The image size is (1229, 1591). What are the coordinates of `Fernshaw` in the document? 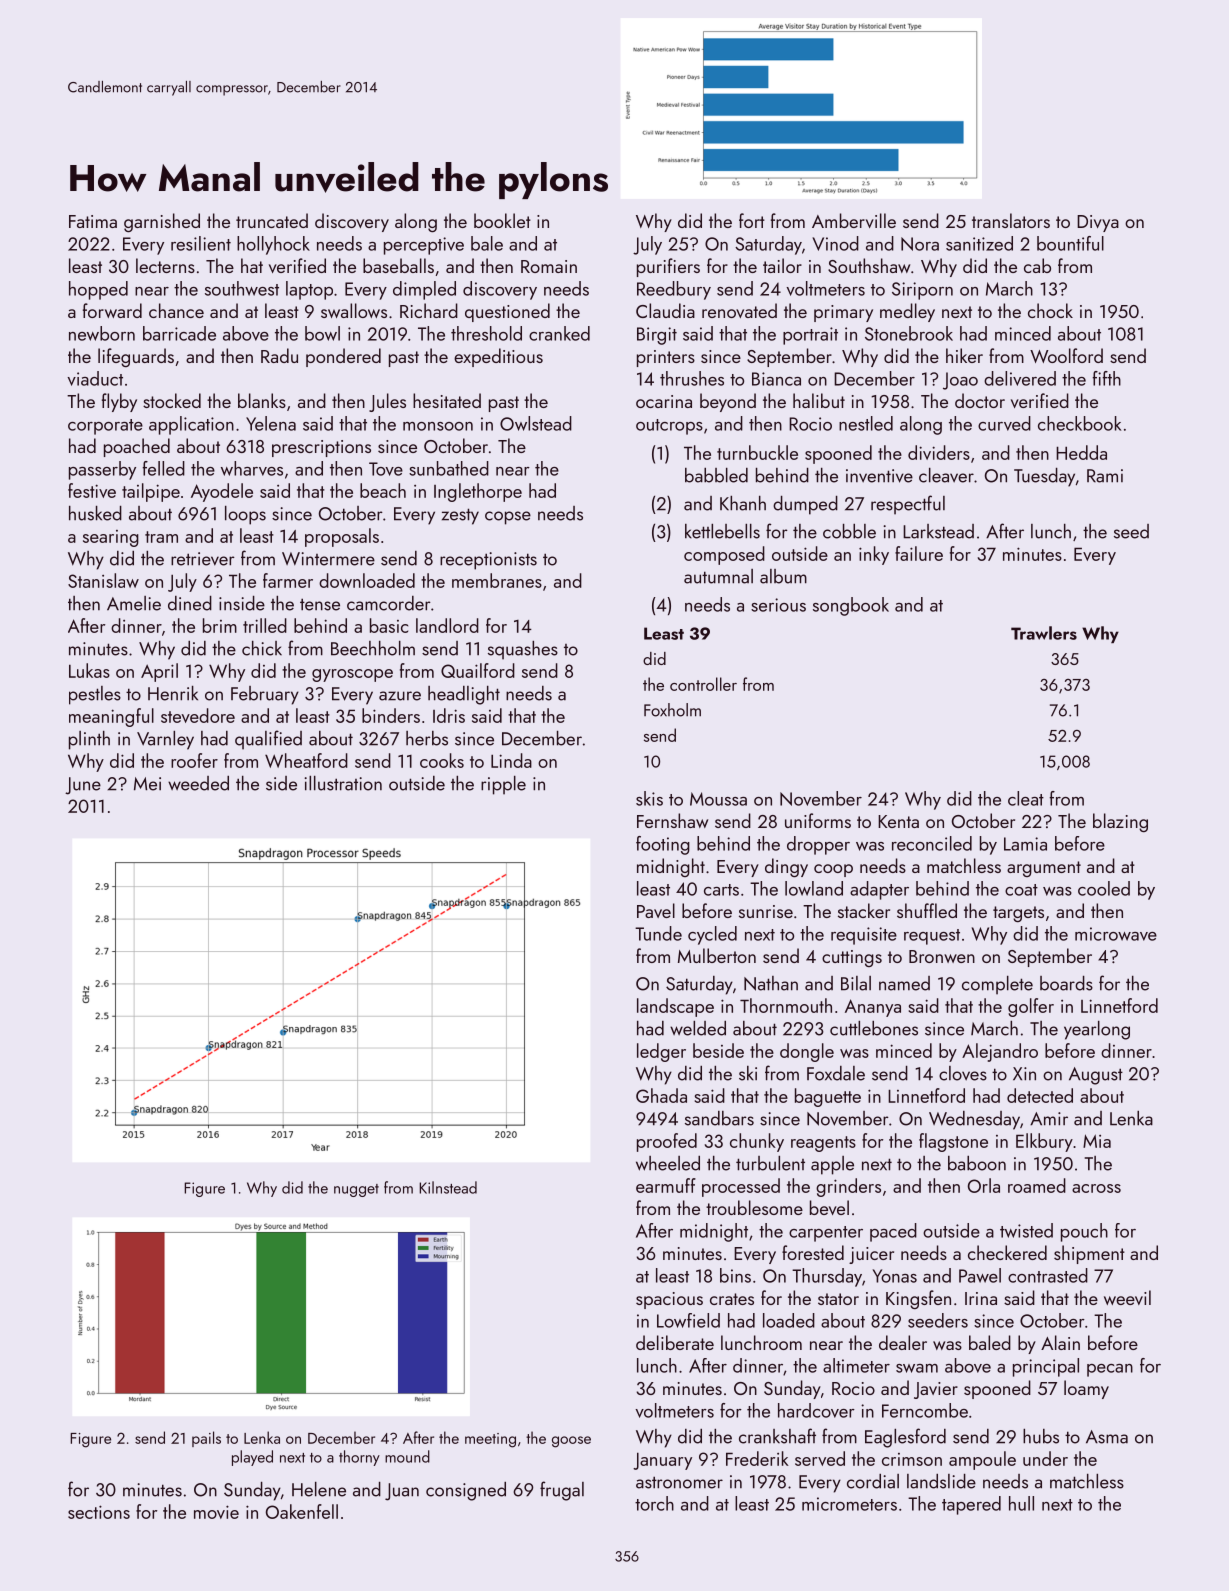 It's located at (672, 820).
